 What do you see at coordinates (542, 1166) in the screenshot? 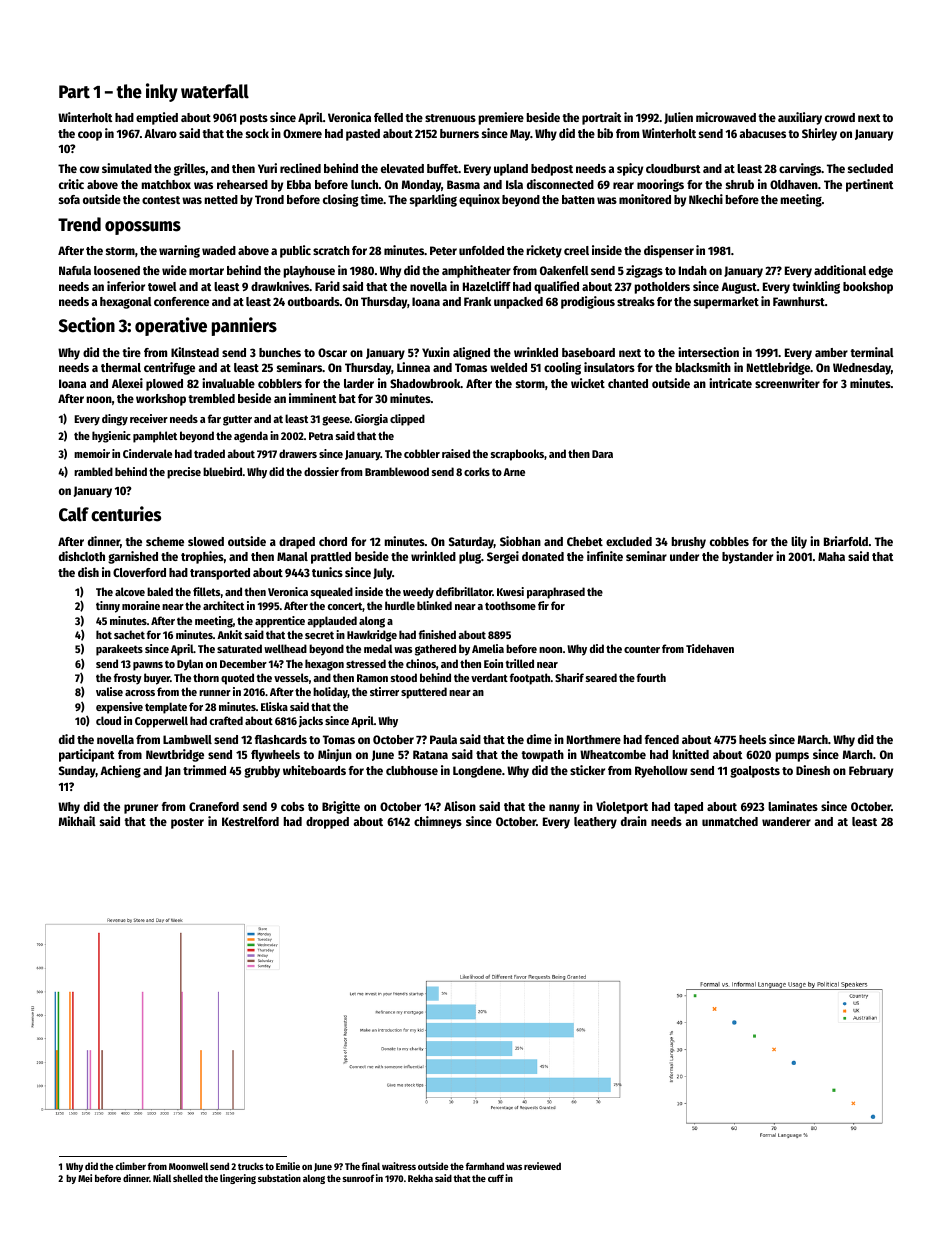
I see `reviewed` at bounding box center [542, 1166].
